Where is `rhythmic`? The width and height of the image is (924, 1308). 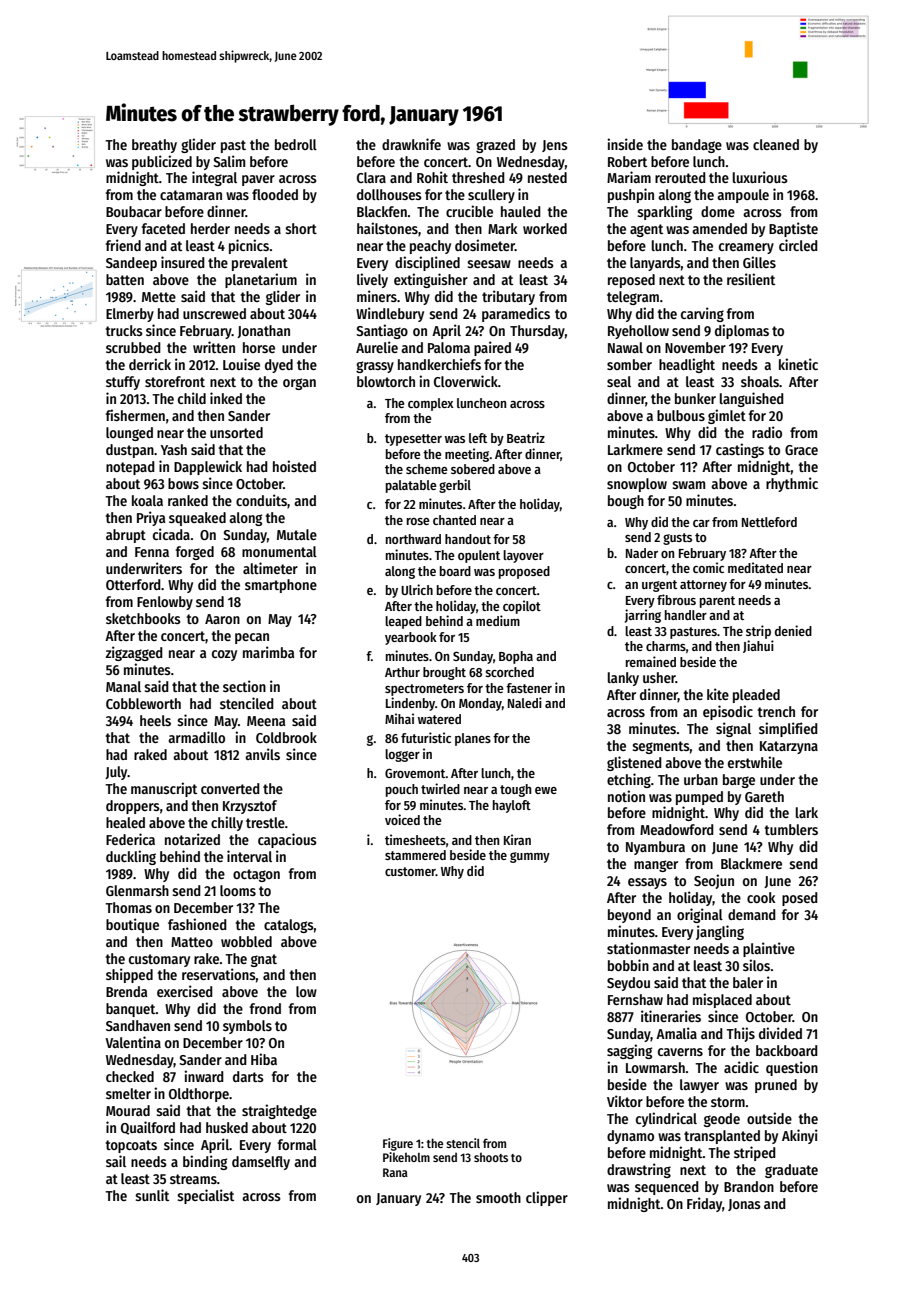 rhythmic is located at coordinates (792, 484).
